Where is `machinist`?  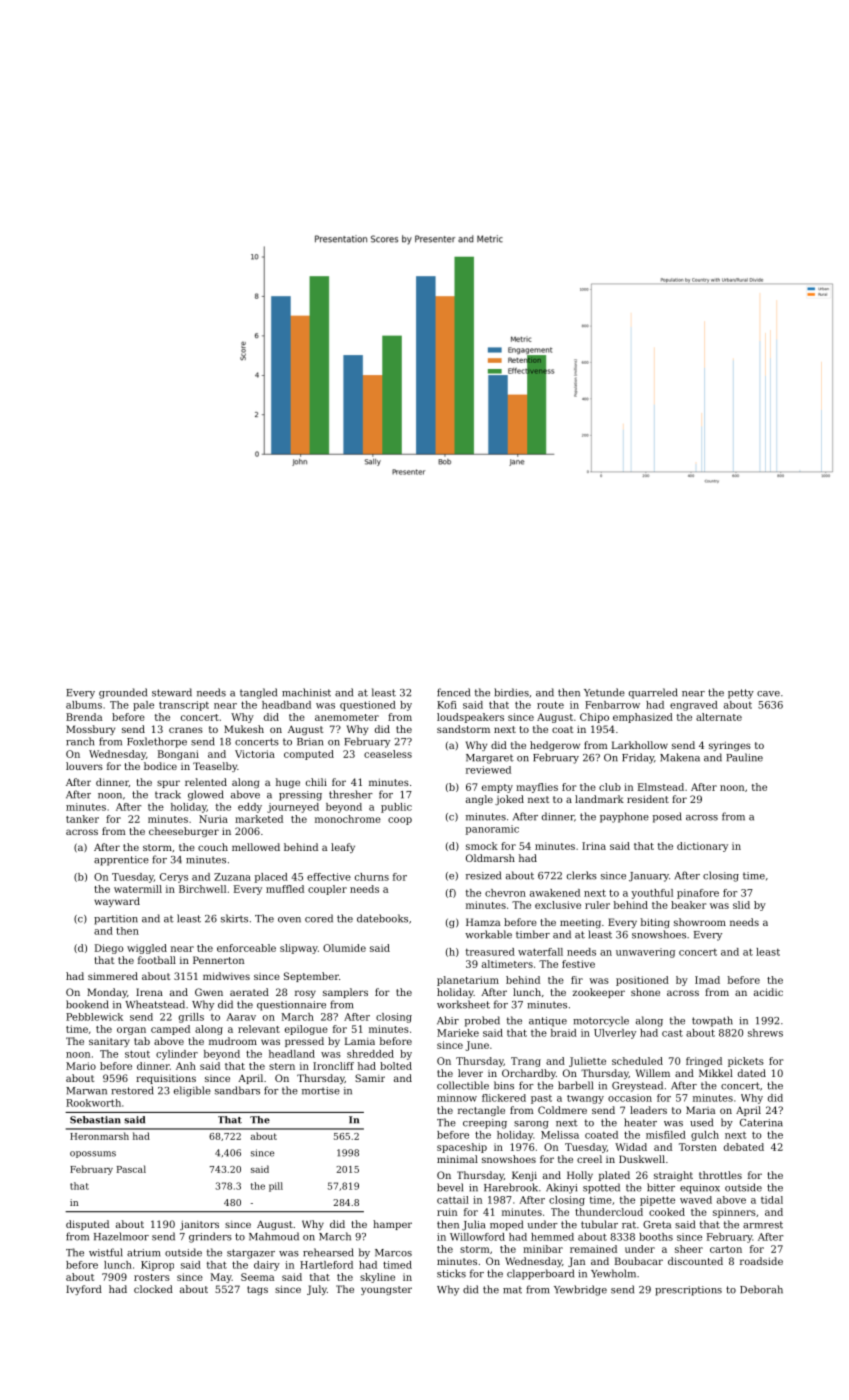
machinist is located at coordinates (306, 692).
